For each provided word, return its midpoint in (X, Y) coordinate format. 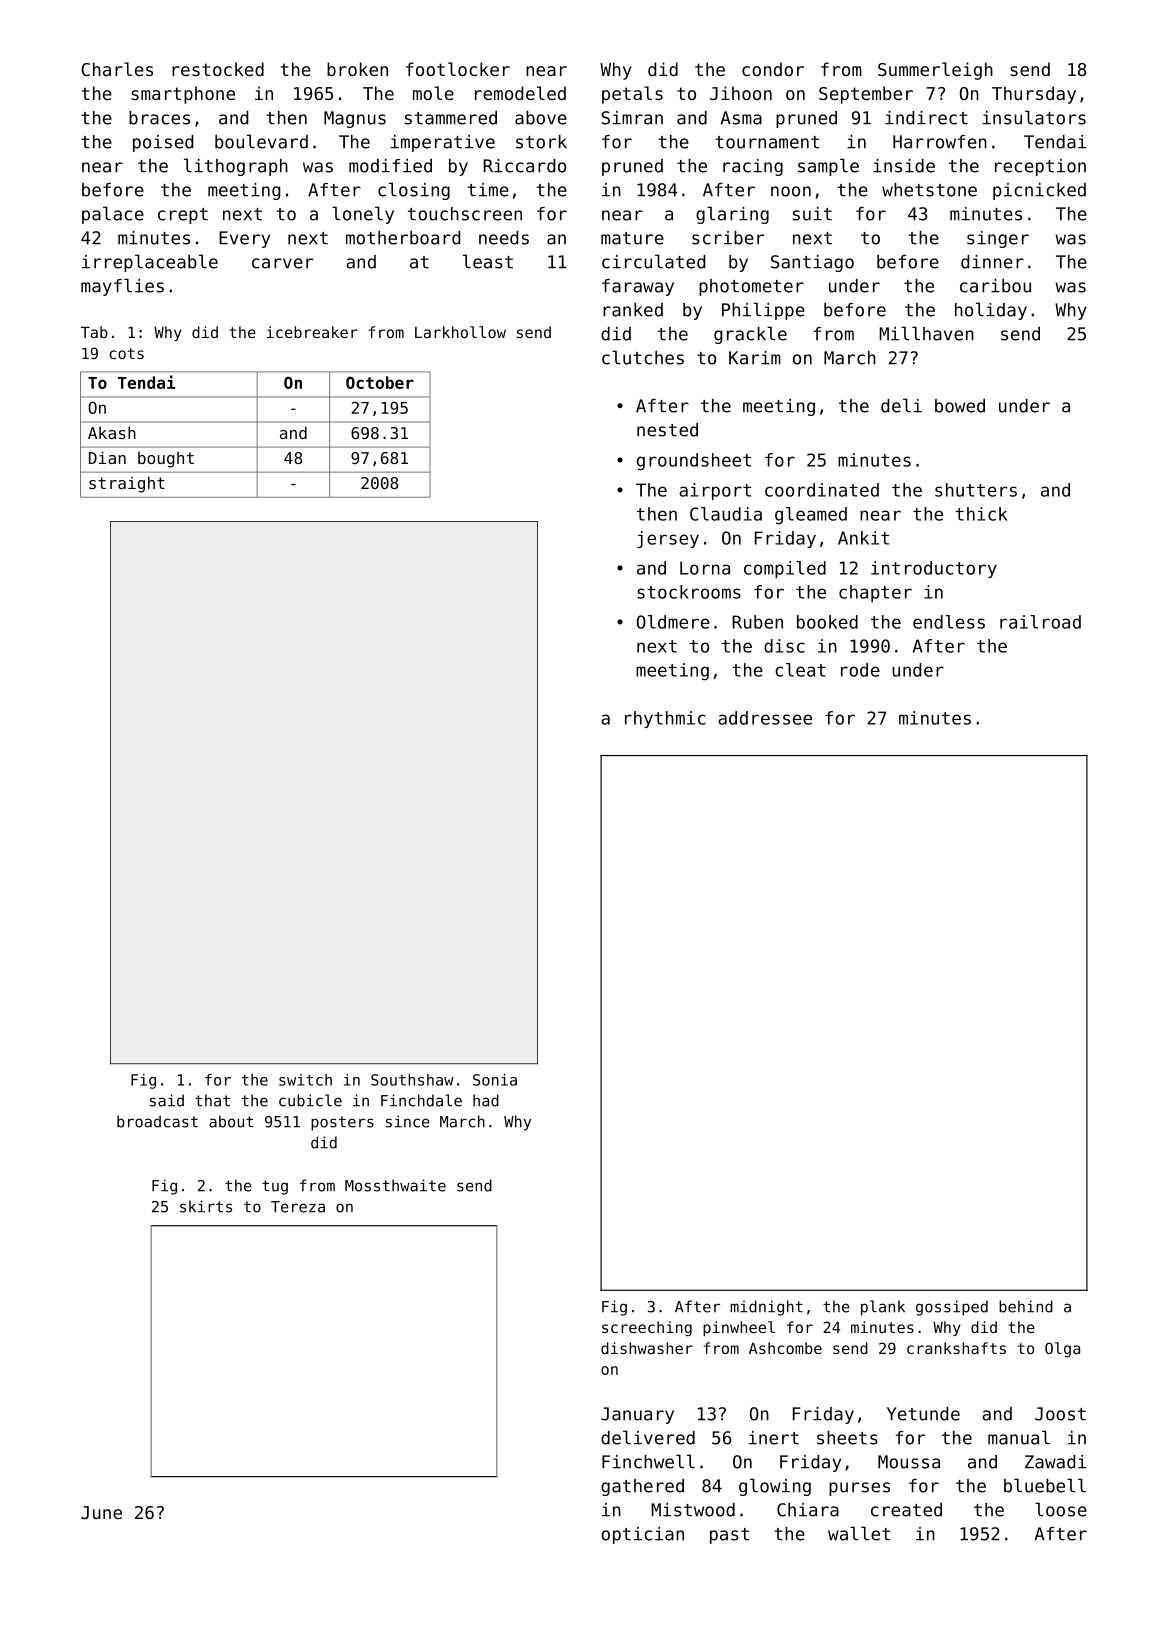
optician (642, 1535)
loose (1061, 1509)
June (101, 1512)
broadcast (157, 1121)
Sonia (495, 1080)
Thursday (1034, 95)
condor (773, 69)
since (408, 1121)
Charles (117, 69)
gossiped (952, 1308)
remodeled (520, 93)
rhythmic (665, 719)
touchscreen (465, 214)
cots (126, 353)
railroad (1040, 622)
